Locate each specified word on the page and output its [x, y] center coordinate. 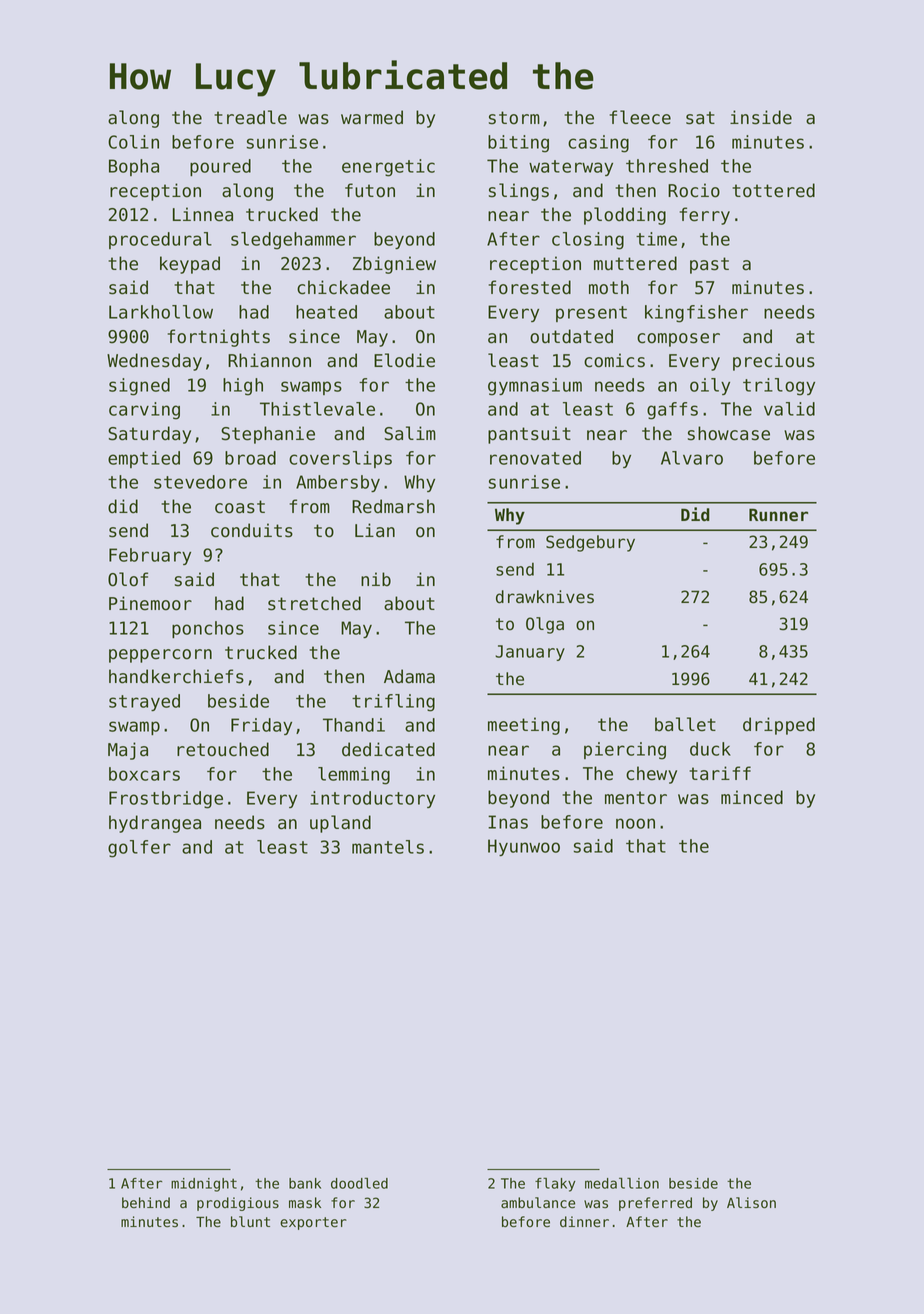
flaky [555, 1185]
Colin [133, 142]
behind [146, 1202]
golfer [139, 849]
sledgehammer [293, 241]
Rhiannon [269, 360]
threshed [667, 166]
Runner [778, 514]
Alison [751, 1203]
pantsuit [529, 435]
